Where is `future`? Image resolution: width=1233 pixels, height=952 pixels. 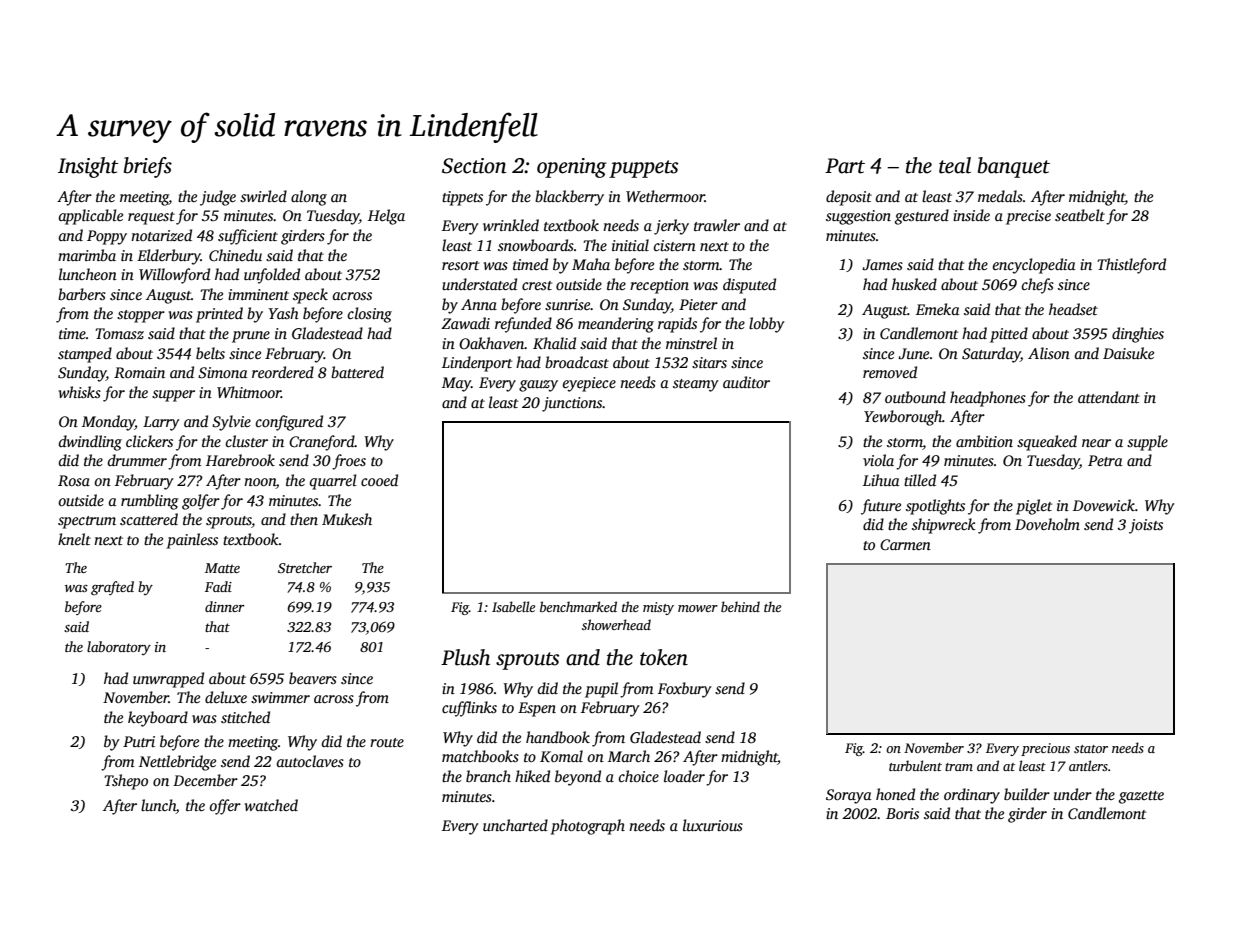 future is located at coordinates (881, 507).
